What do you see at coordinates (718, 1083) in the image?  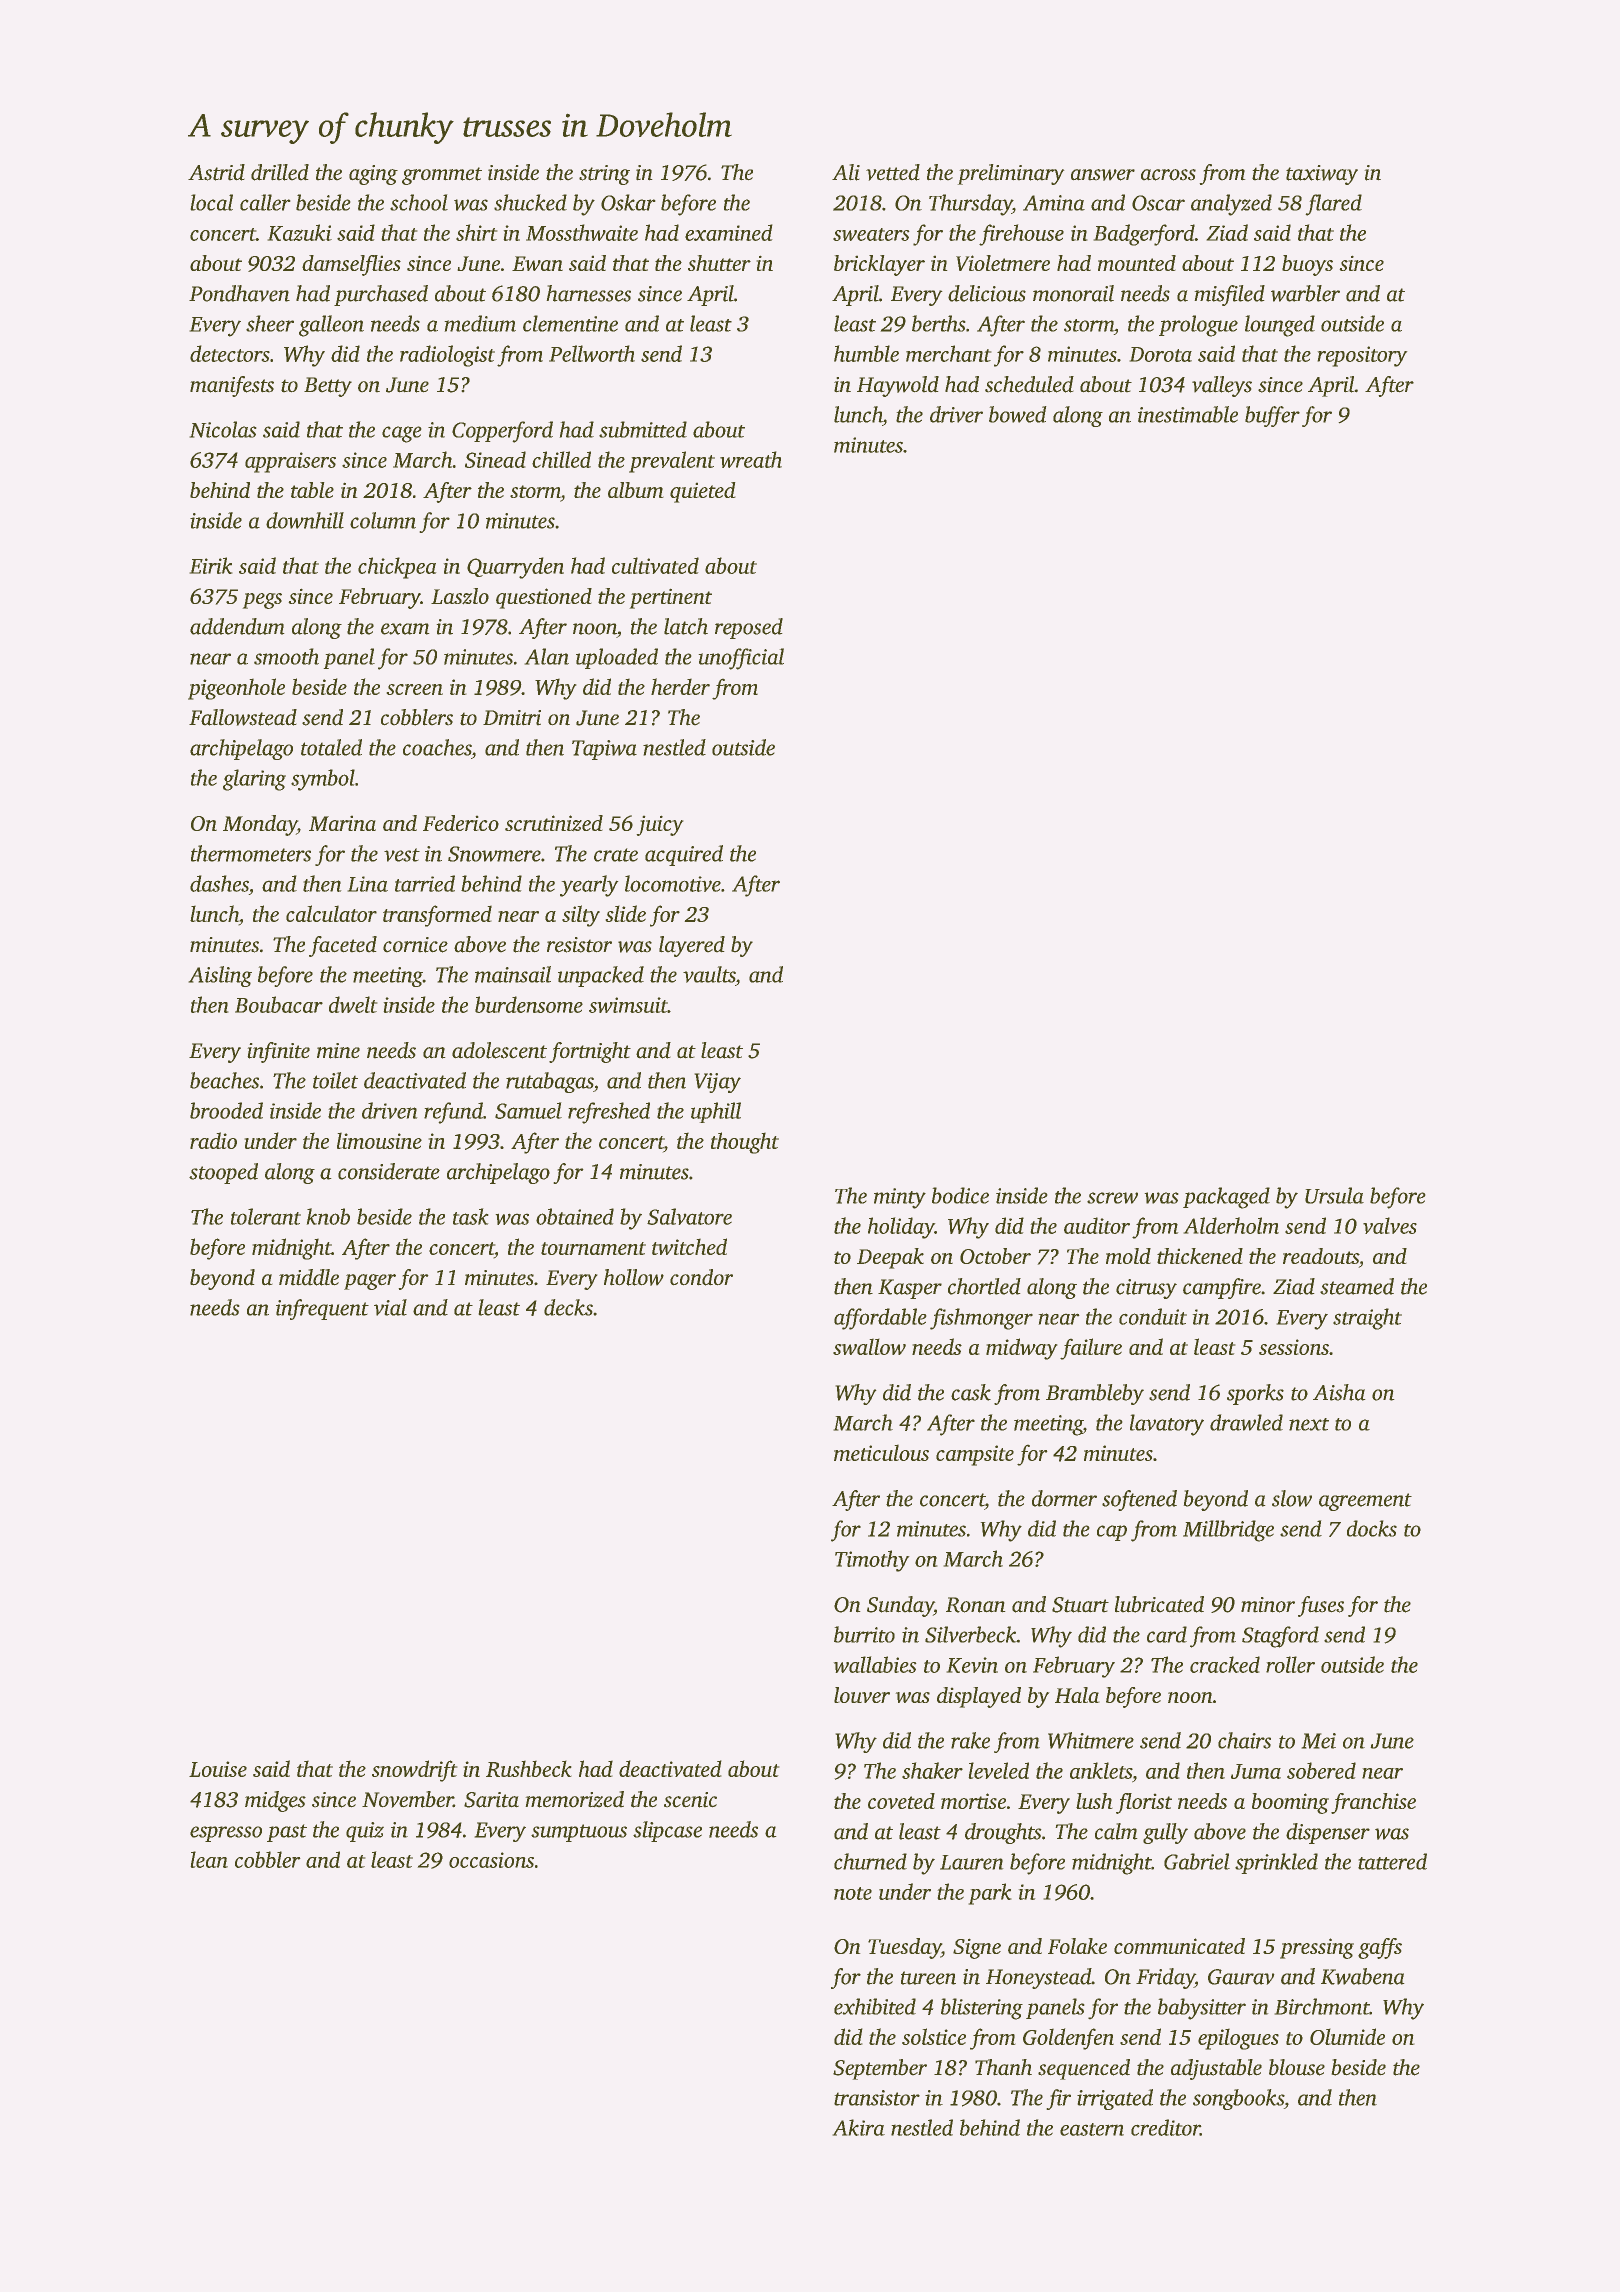 I see `Vijay` at bounding box center [718, 1083].
